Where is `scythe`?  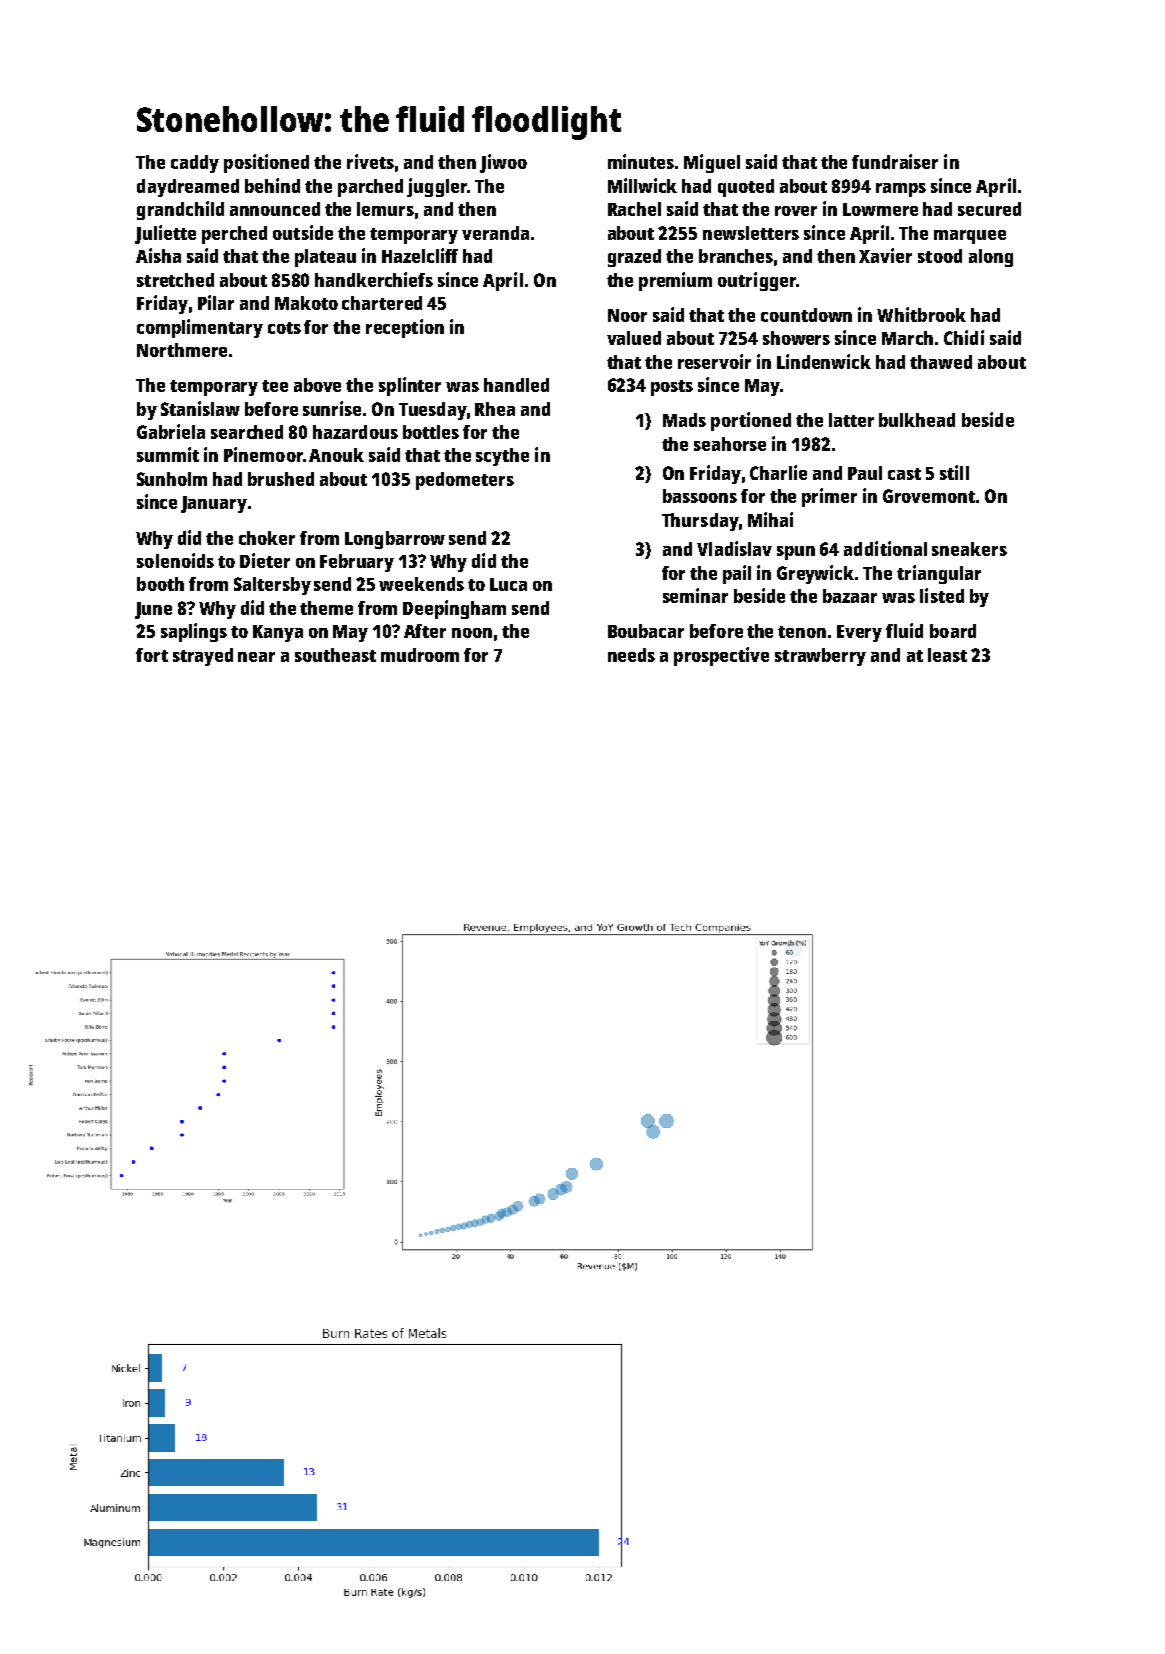
scythe is located at coordinates (502, 457).
